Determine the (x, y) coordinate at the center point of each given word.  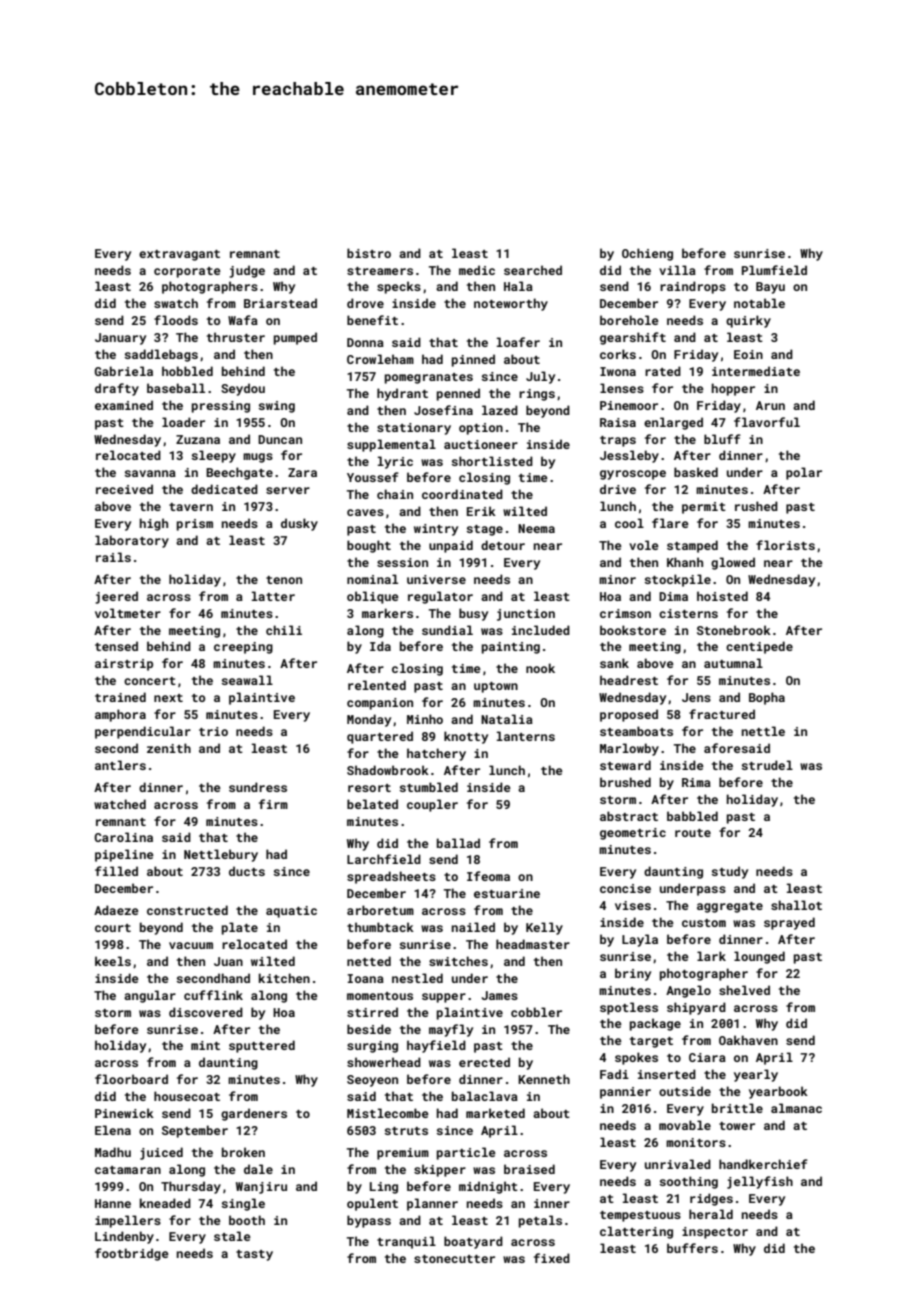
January (120, 339)
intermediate (756, 371)
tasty (254, 1255)
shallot (796, 905)
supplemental (391, 445)
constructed (187, 910)
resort (369, 788)
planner (432, 1204)
